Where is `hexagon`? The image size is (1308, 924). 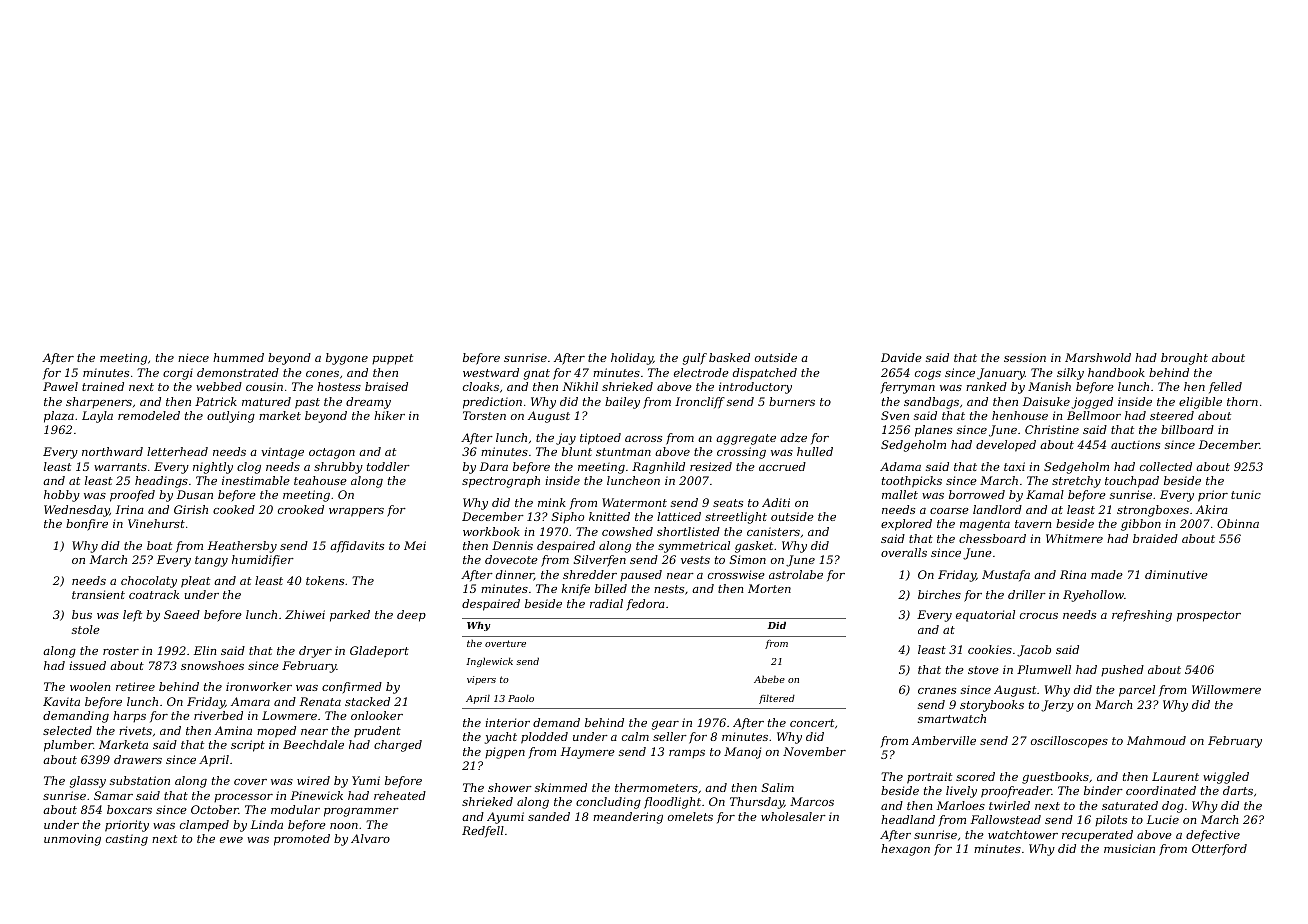 hexagon is located at coordinates (905, 850).
